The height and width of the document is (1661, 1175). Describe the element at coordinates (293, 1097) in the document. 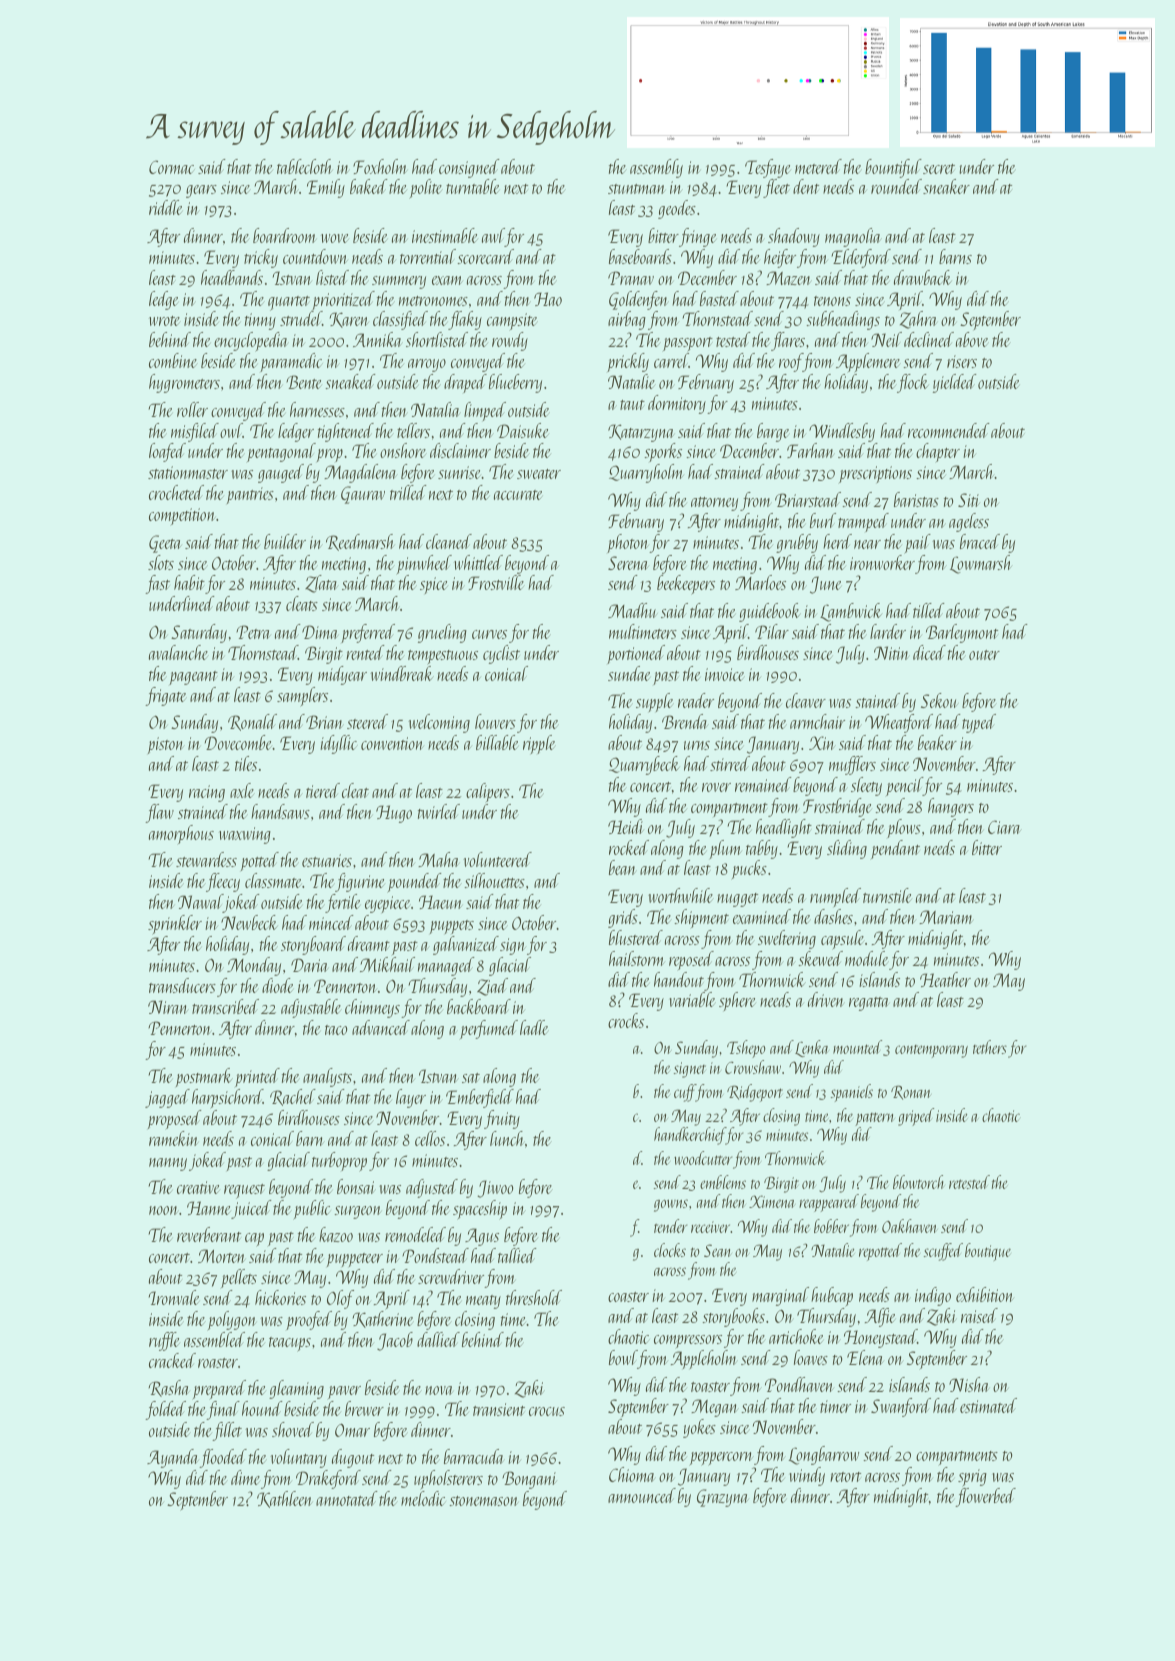

I see `Rachel` at that location.
